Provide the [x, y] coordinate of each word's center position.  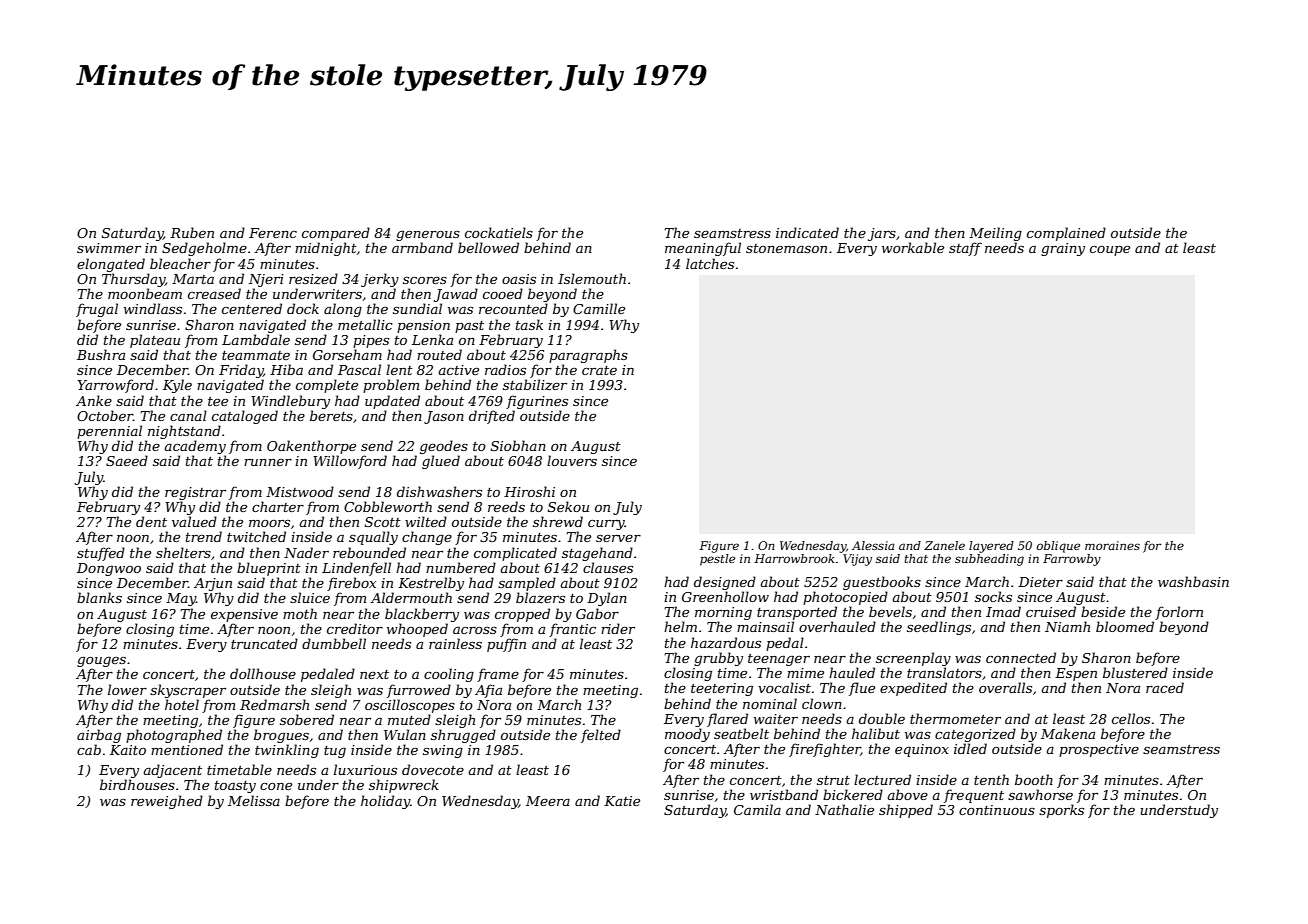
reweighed [167, 802]
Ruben [192, 232]
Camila [757, 809]
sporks [1061, 811]
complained [1066, 234]
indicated [807, 232]
